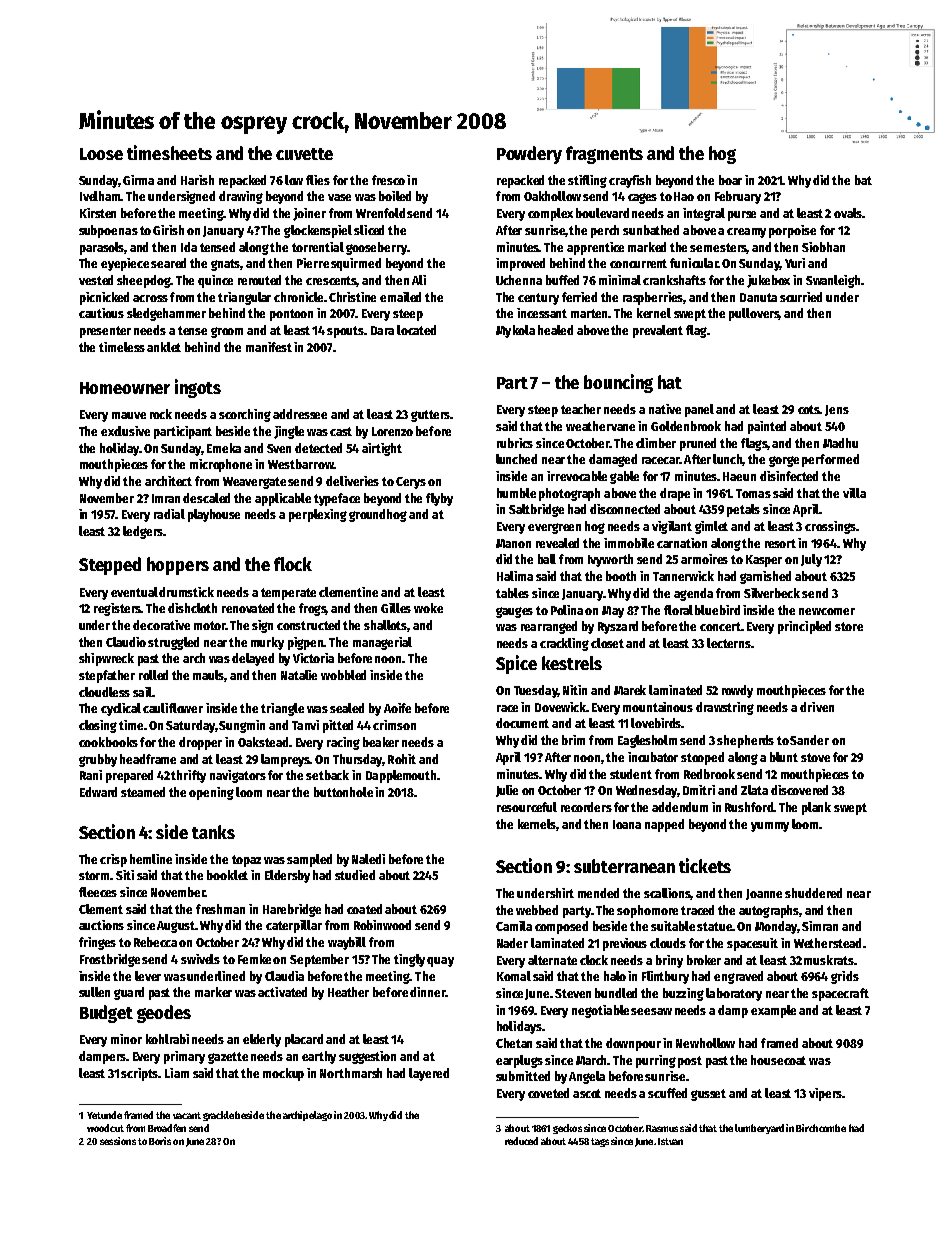  I want to click on purring, so click(656, 1061).
